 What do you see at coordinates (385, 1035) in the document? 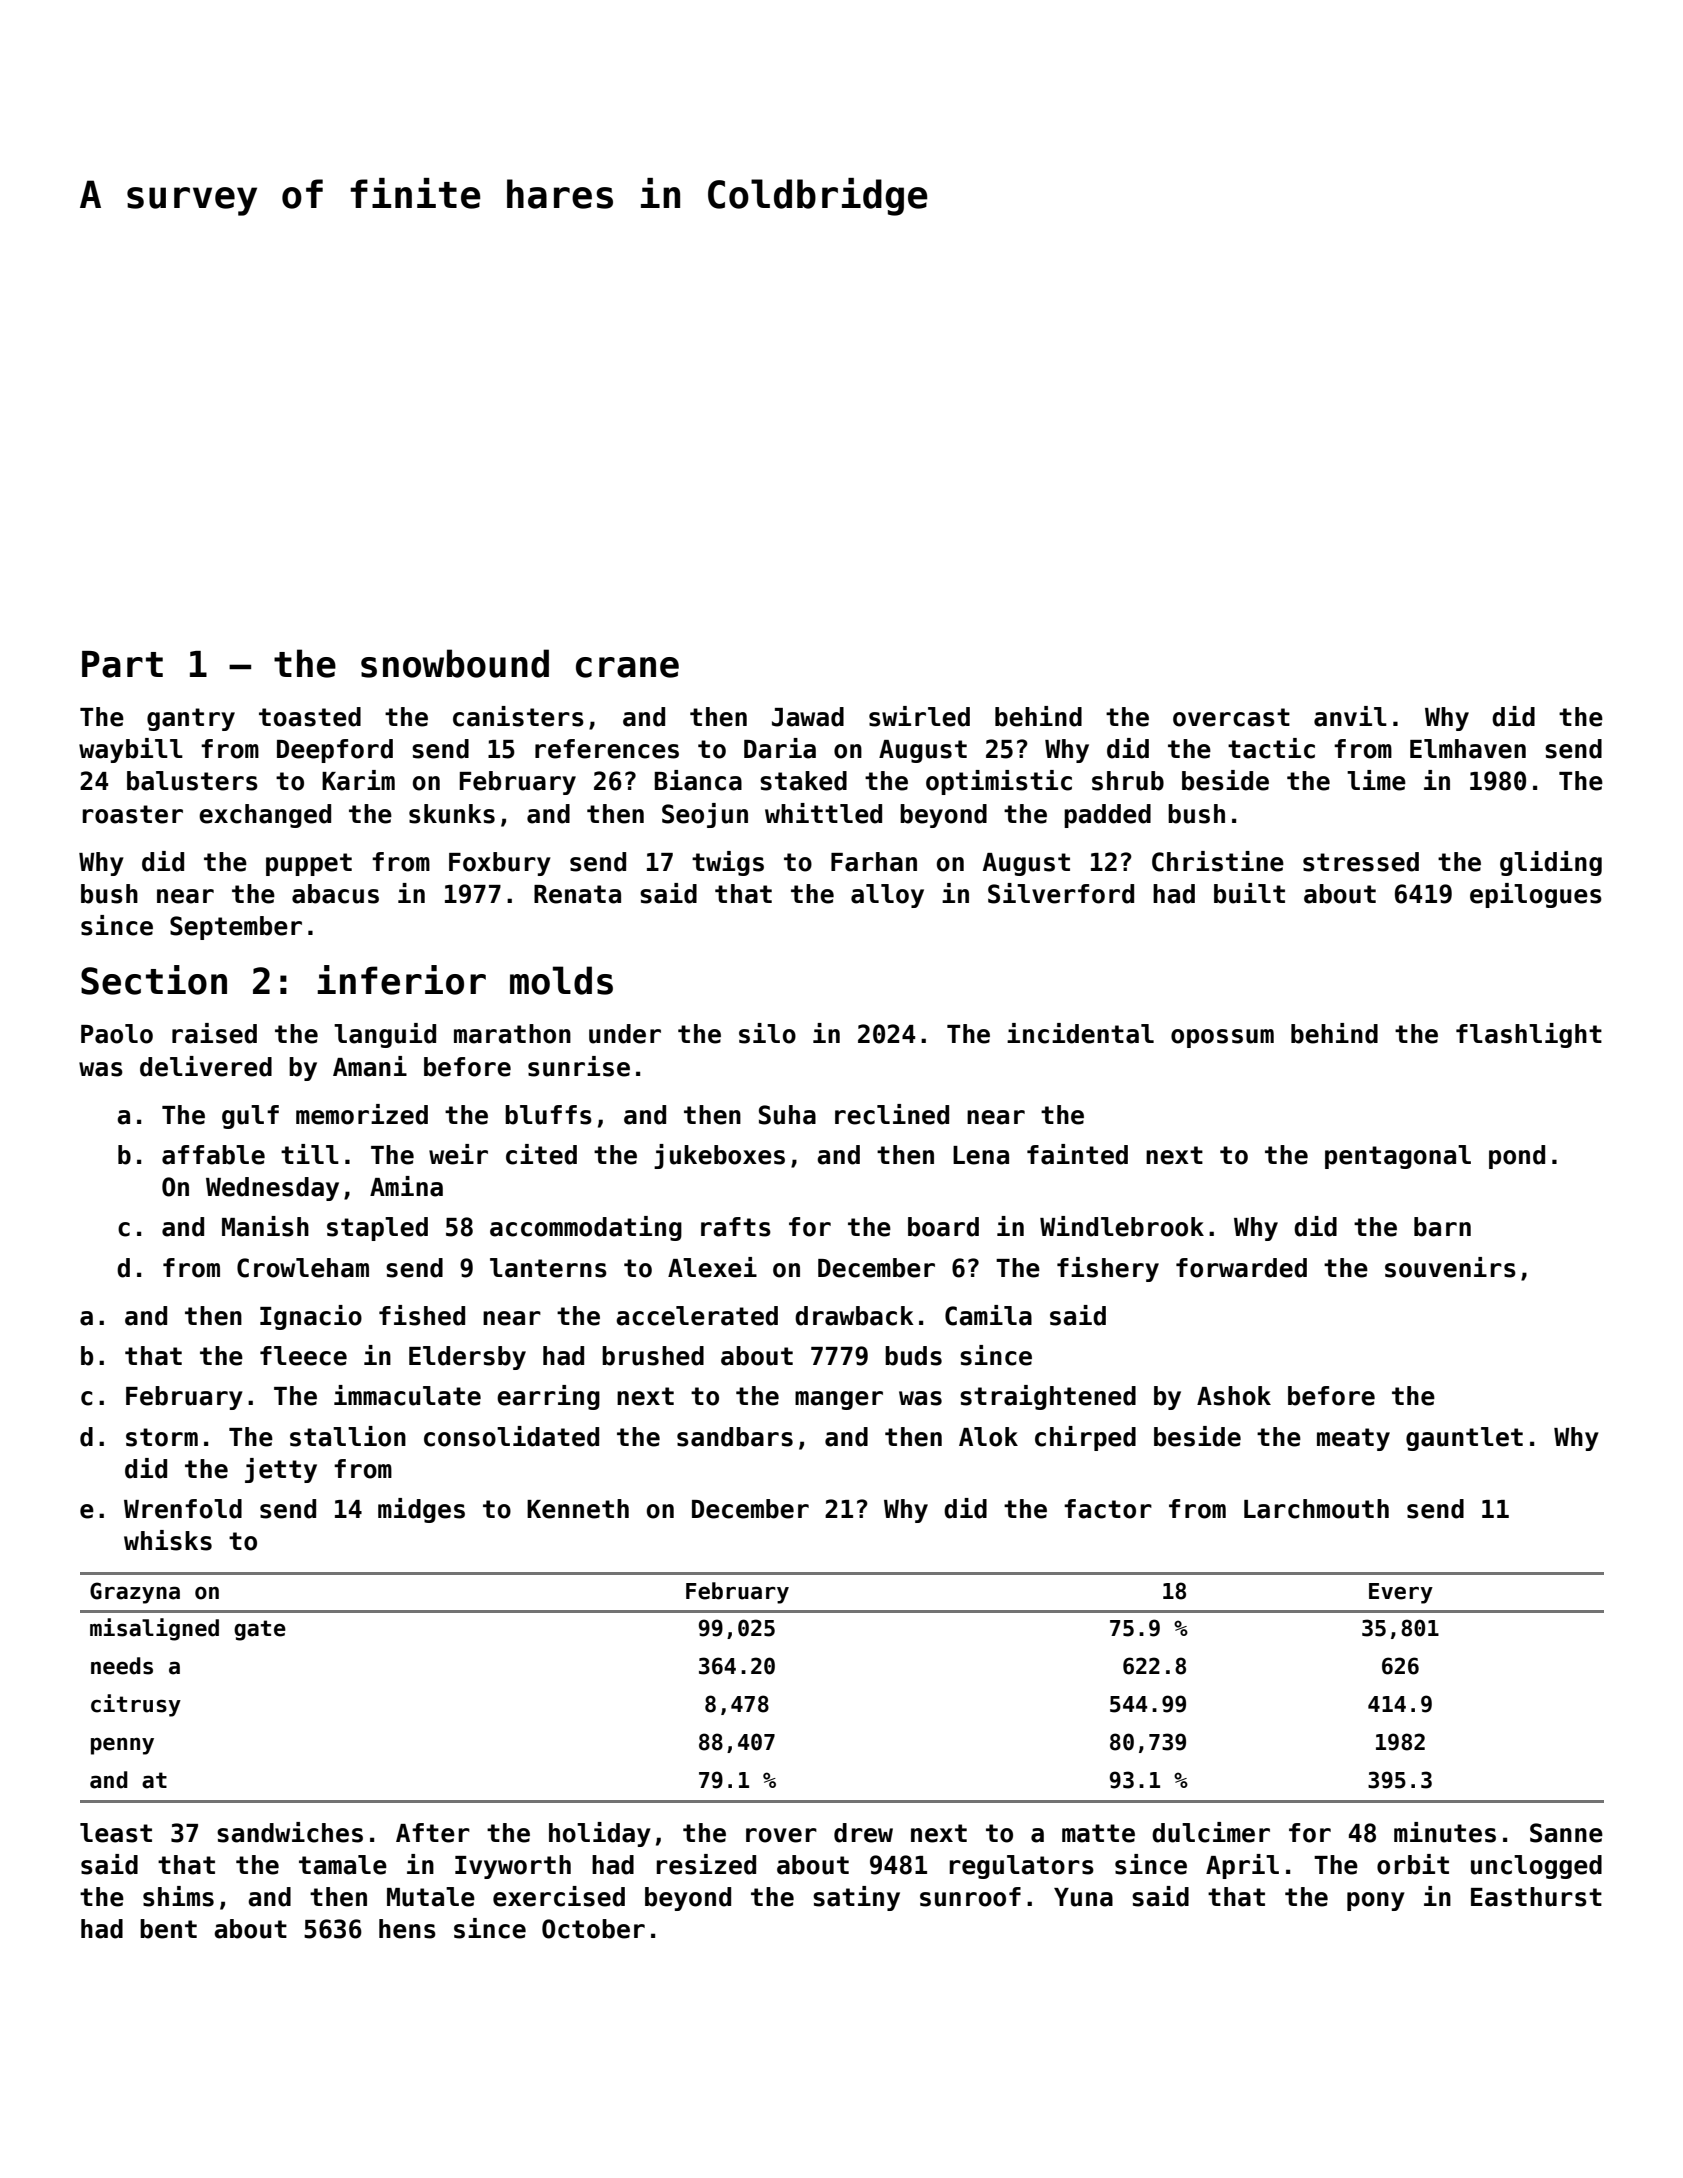
I see `languid` at bounding box center [385, 1035].
